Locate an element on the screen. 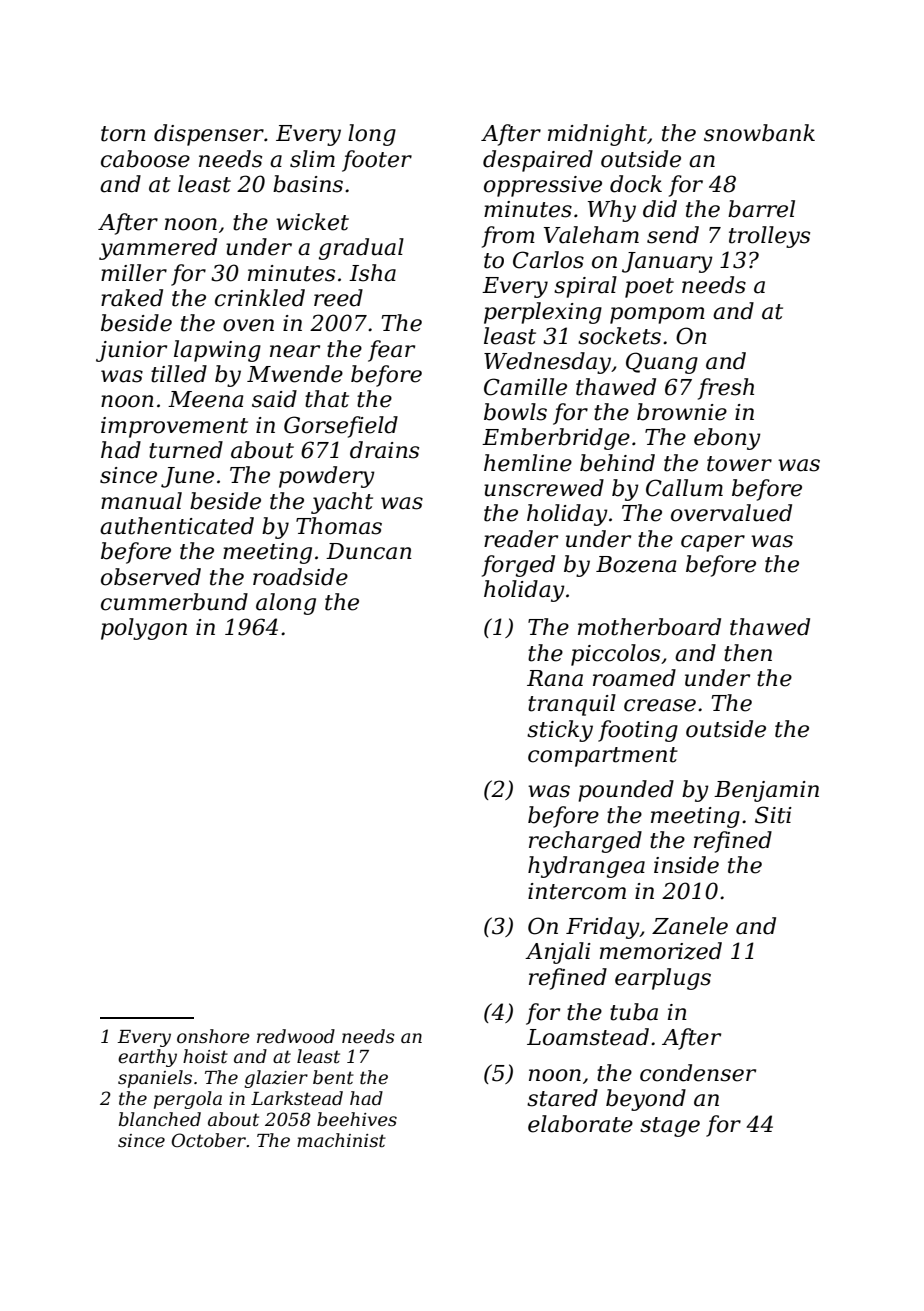 Image resolution: width=924 pixels, height=1311 pixels. pompom is located at coordinates (657, 315).
